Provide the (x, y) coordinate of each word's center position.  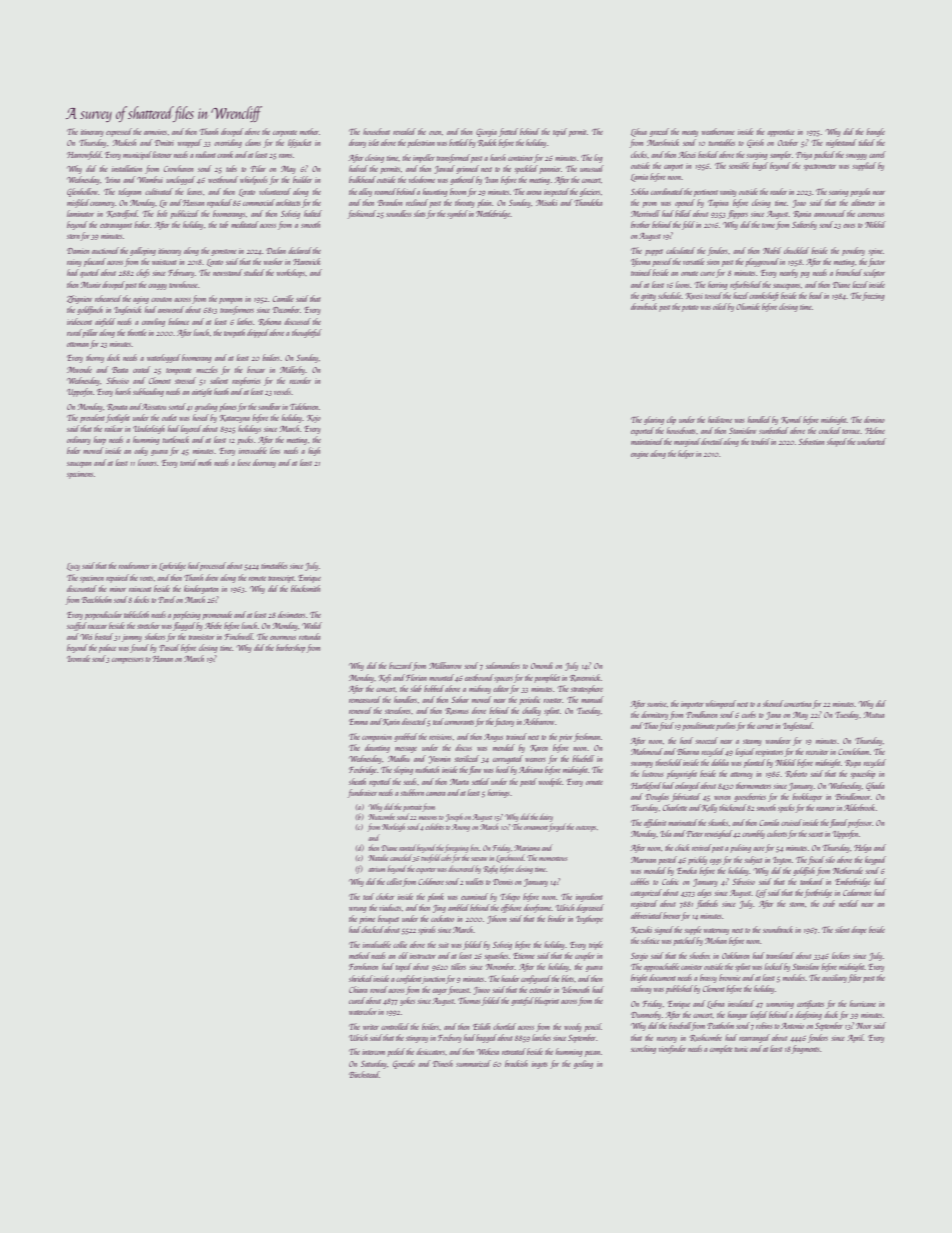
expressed (119, 132)
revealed (404, 131)
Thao (651, 725)
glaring (654, 420)
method (359, 955)
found (139, 648)
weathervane (718, 131)
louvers (147, 462)
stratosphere (587, 689)
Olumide (748, 306)
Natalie (378, 858)
